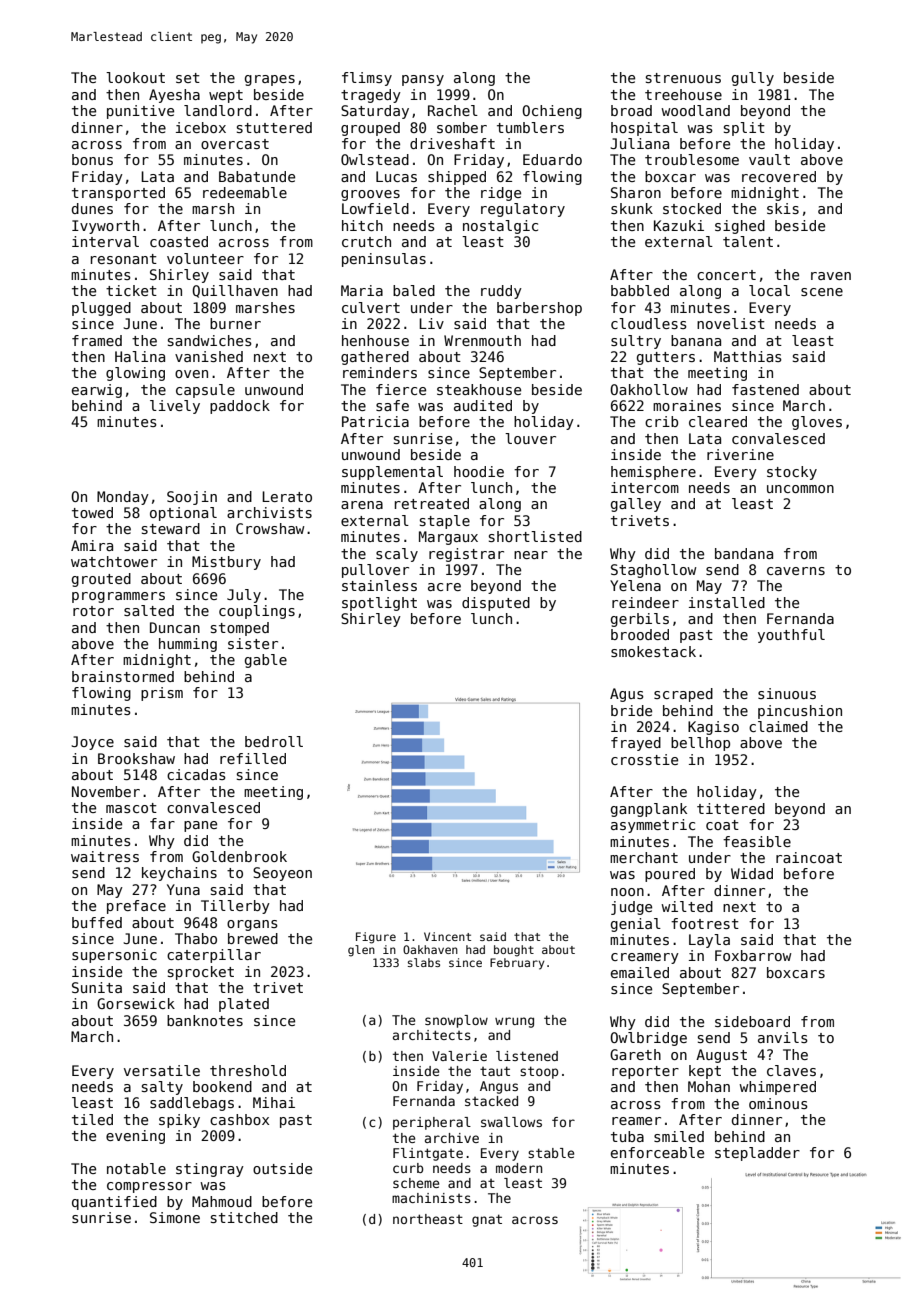 Image resolution: width=924 pixels, height=1308 pixels. What do you see at coordinates (101, 309) in the image?
I see `plugged` at bounding box center [101, 309].
